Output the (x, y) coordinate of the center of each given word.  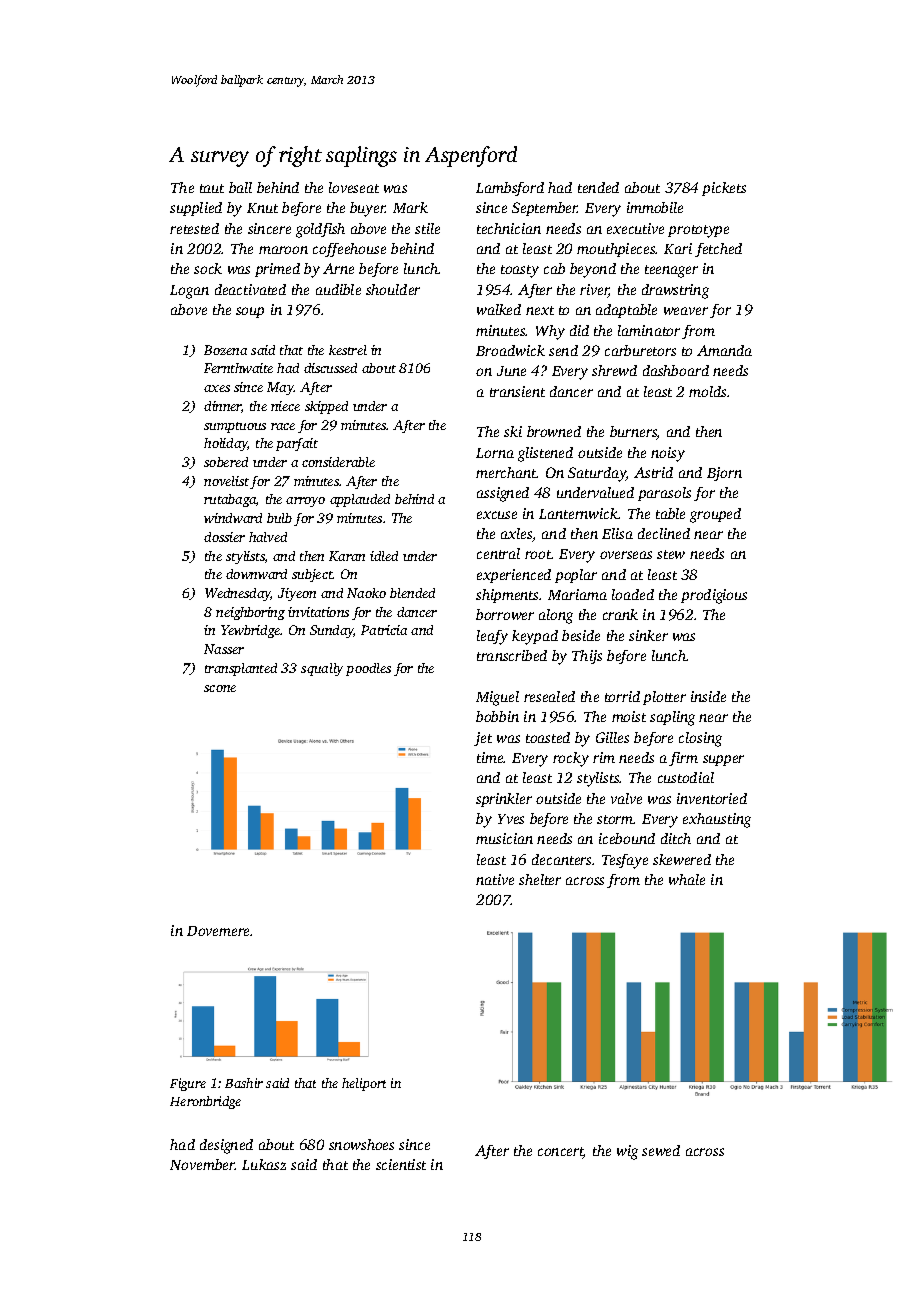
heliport (364, 1084)
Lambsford (510, 189)
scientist (401, 1164)
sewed (661, 1150)
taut (212, 188)
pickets (724, 189)
